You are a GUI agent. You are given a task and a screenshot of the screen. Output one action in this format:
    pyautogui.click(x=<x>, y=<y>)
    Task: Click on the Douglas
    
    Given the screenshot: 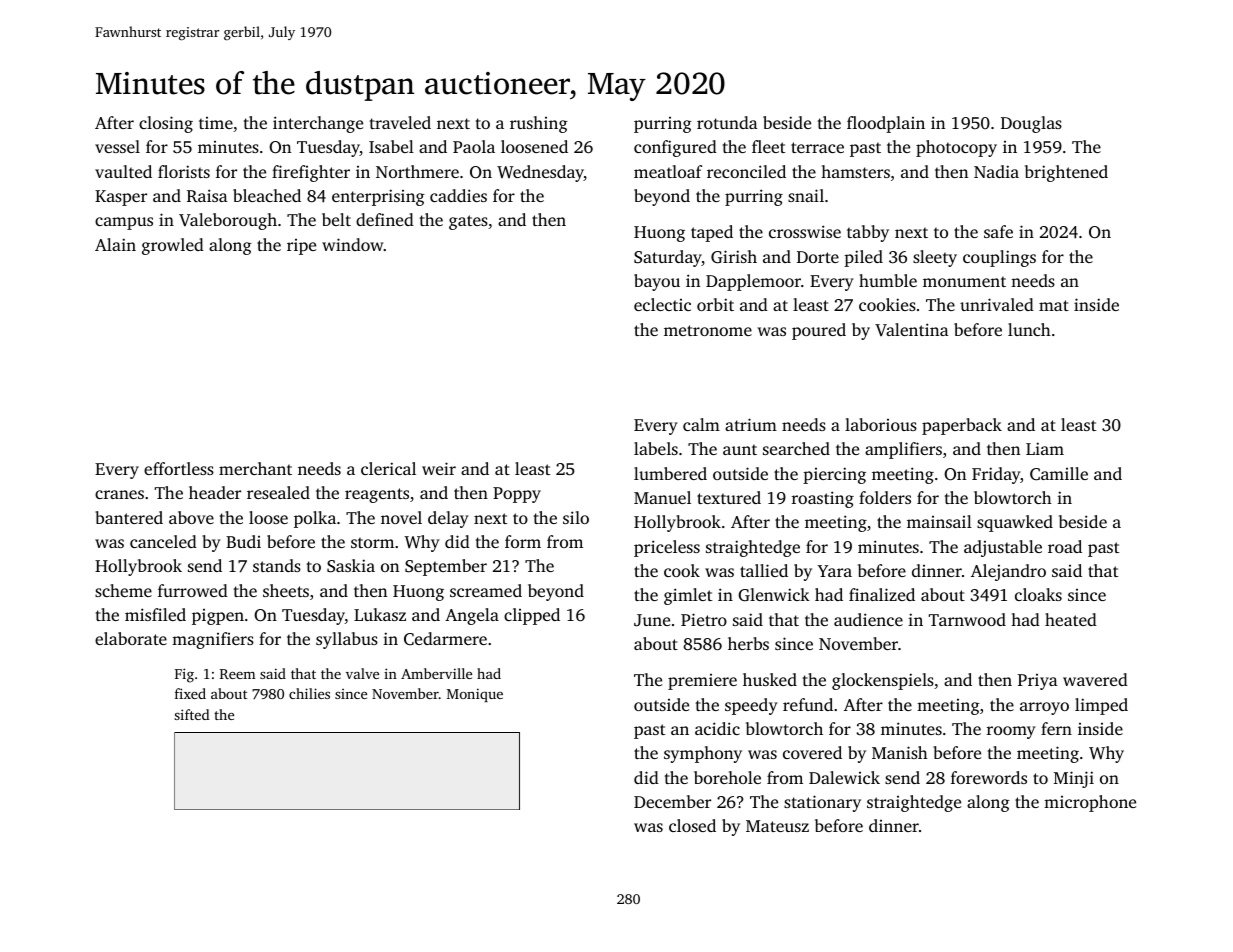 What is the action you would take?
    pyautogui.click(x=1031, y=124)
